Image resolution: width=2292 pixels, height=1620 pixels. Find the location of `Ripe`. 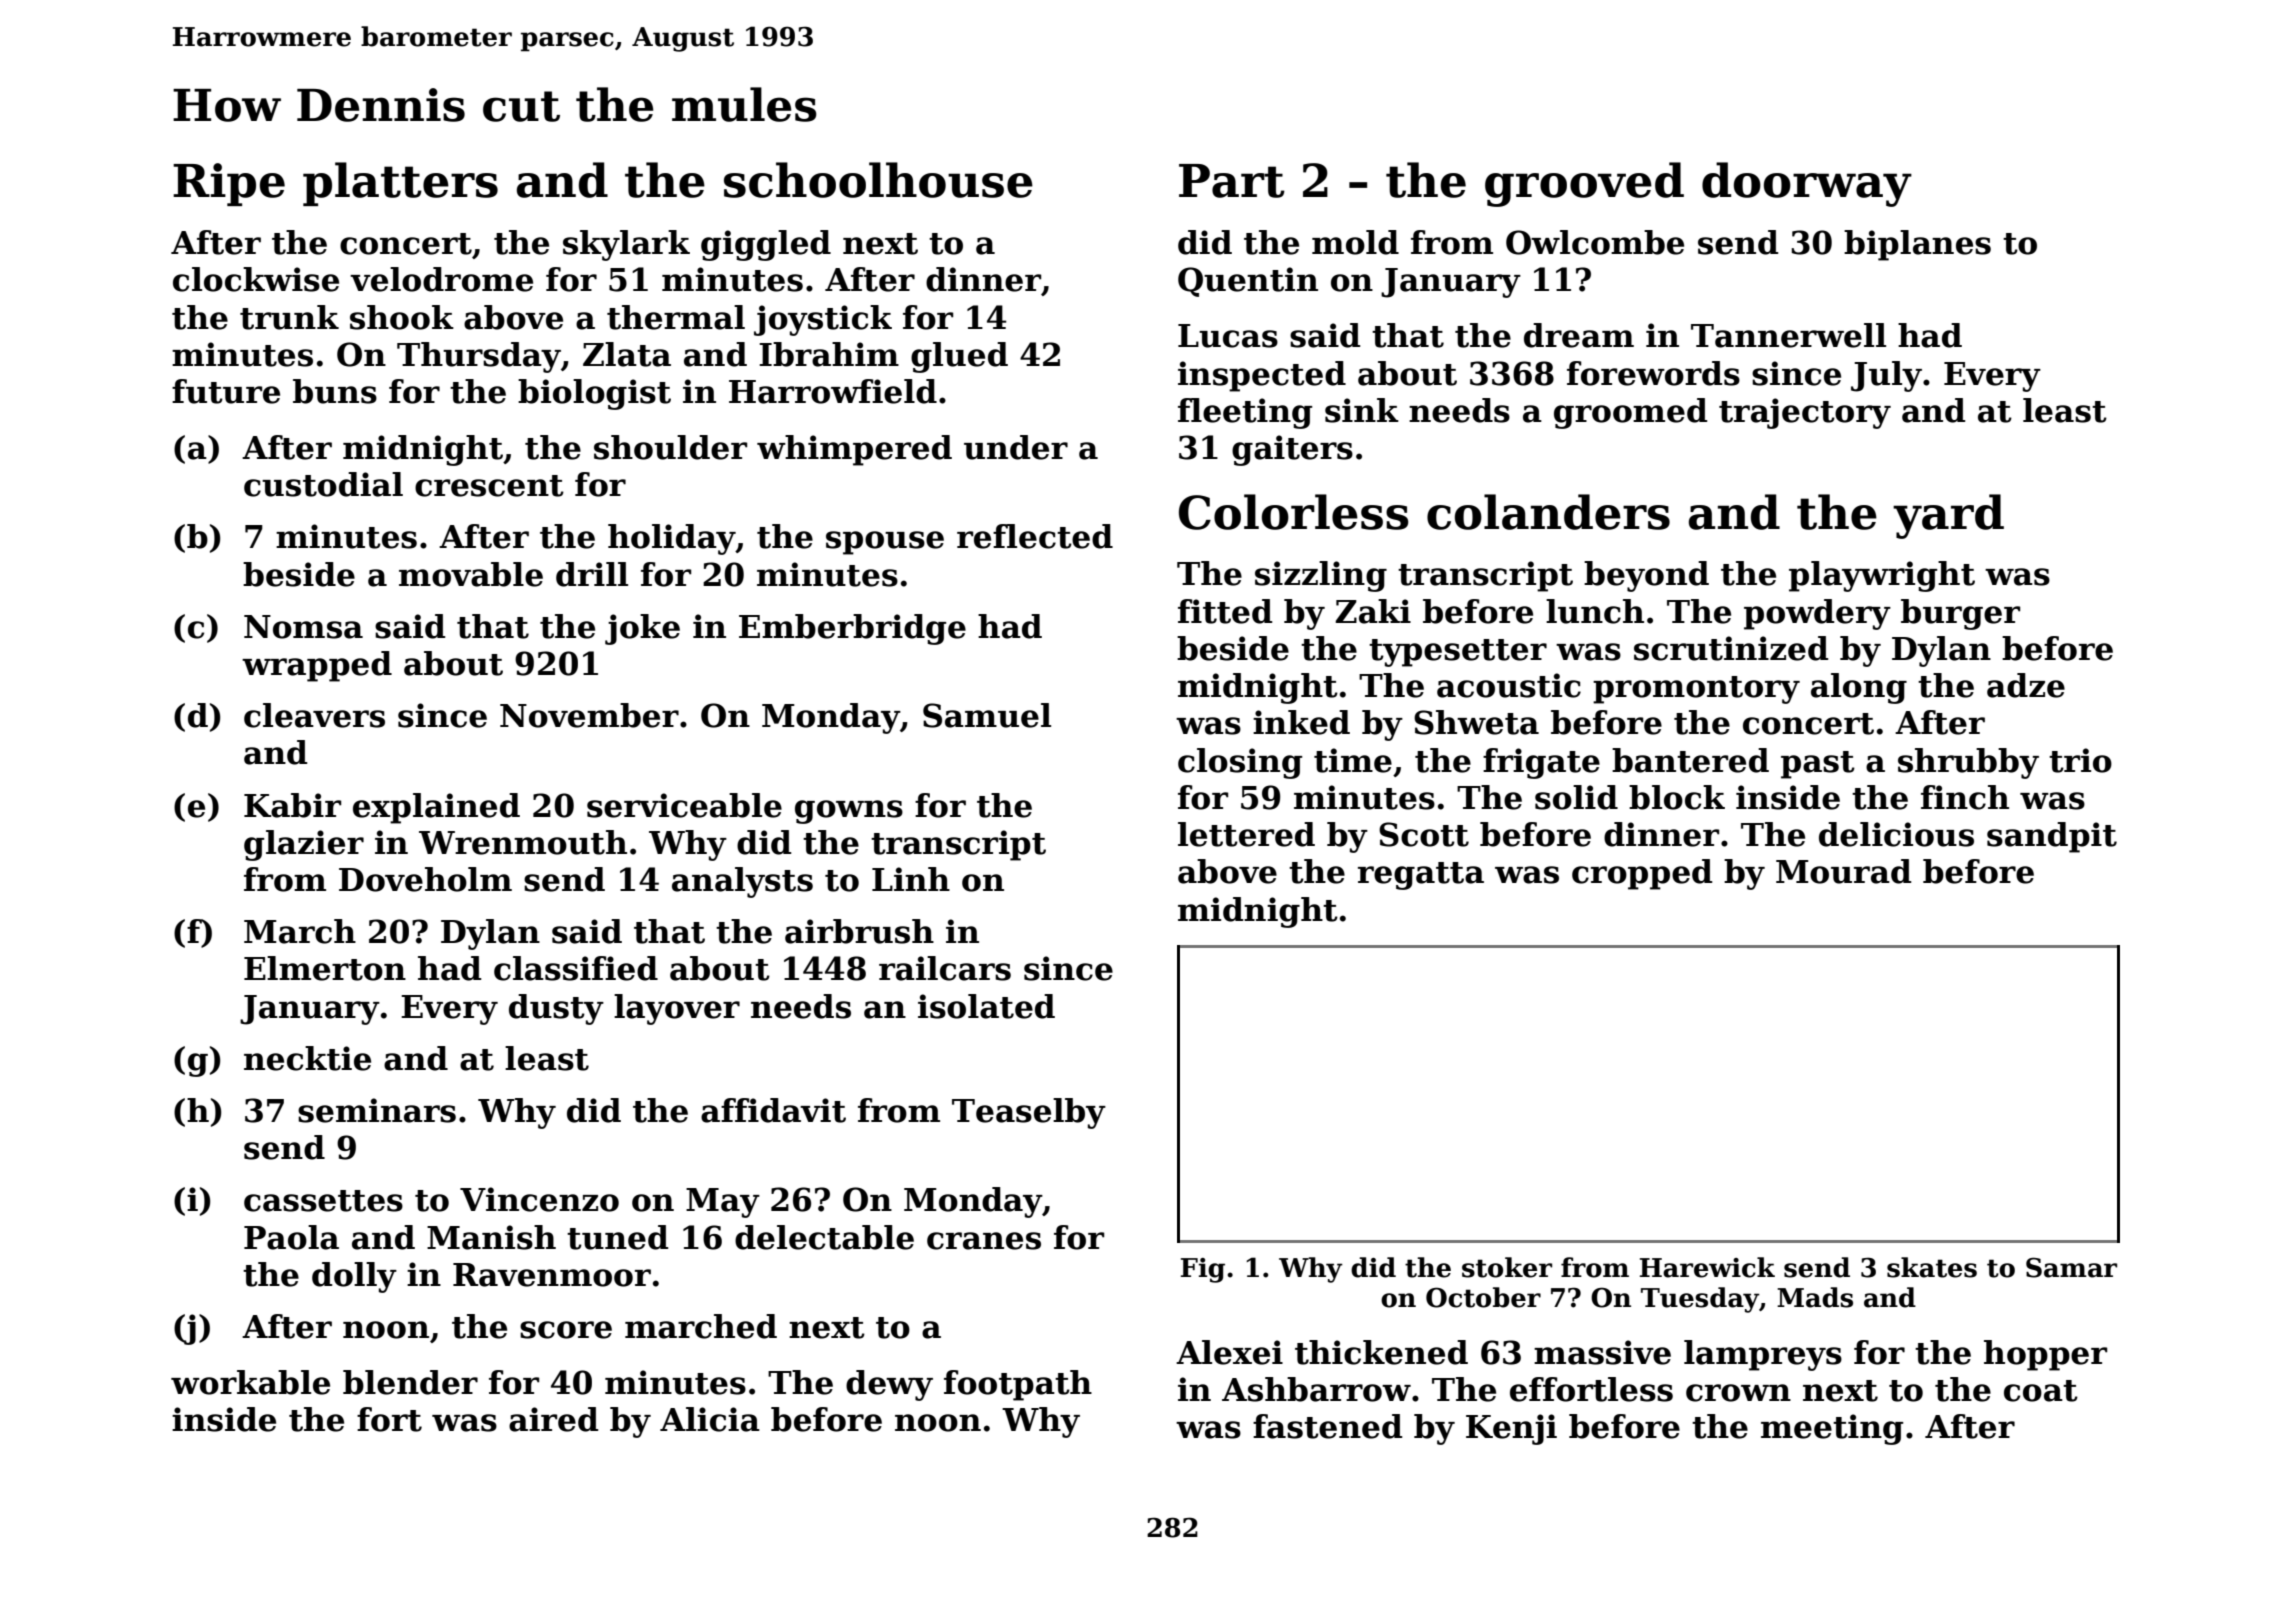

Ripe is located at coordinates (229, 184).
